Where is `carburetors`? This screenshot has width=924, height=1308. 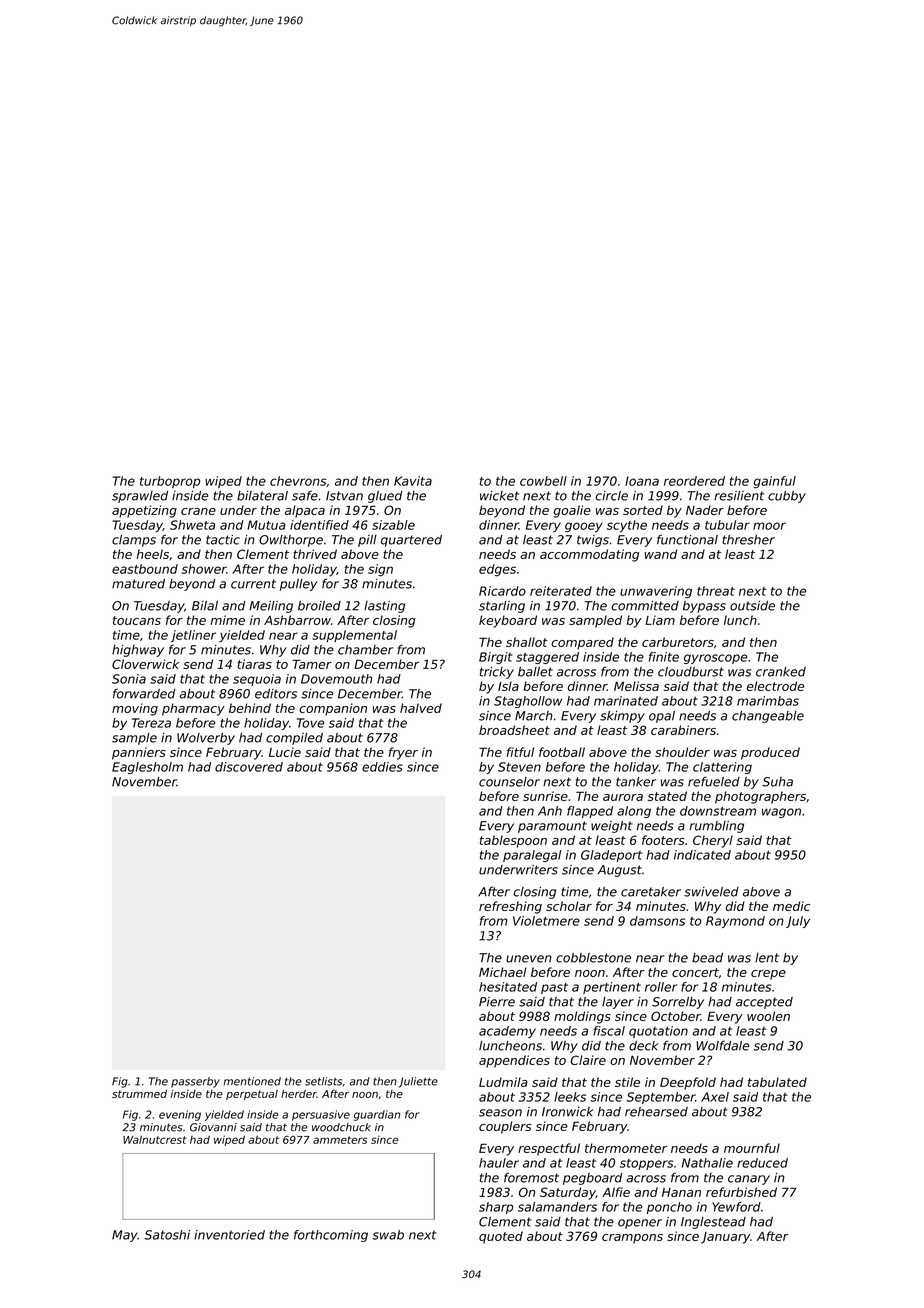
carburetors is located at coordinates (678, 642).
